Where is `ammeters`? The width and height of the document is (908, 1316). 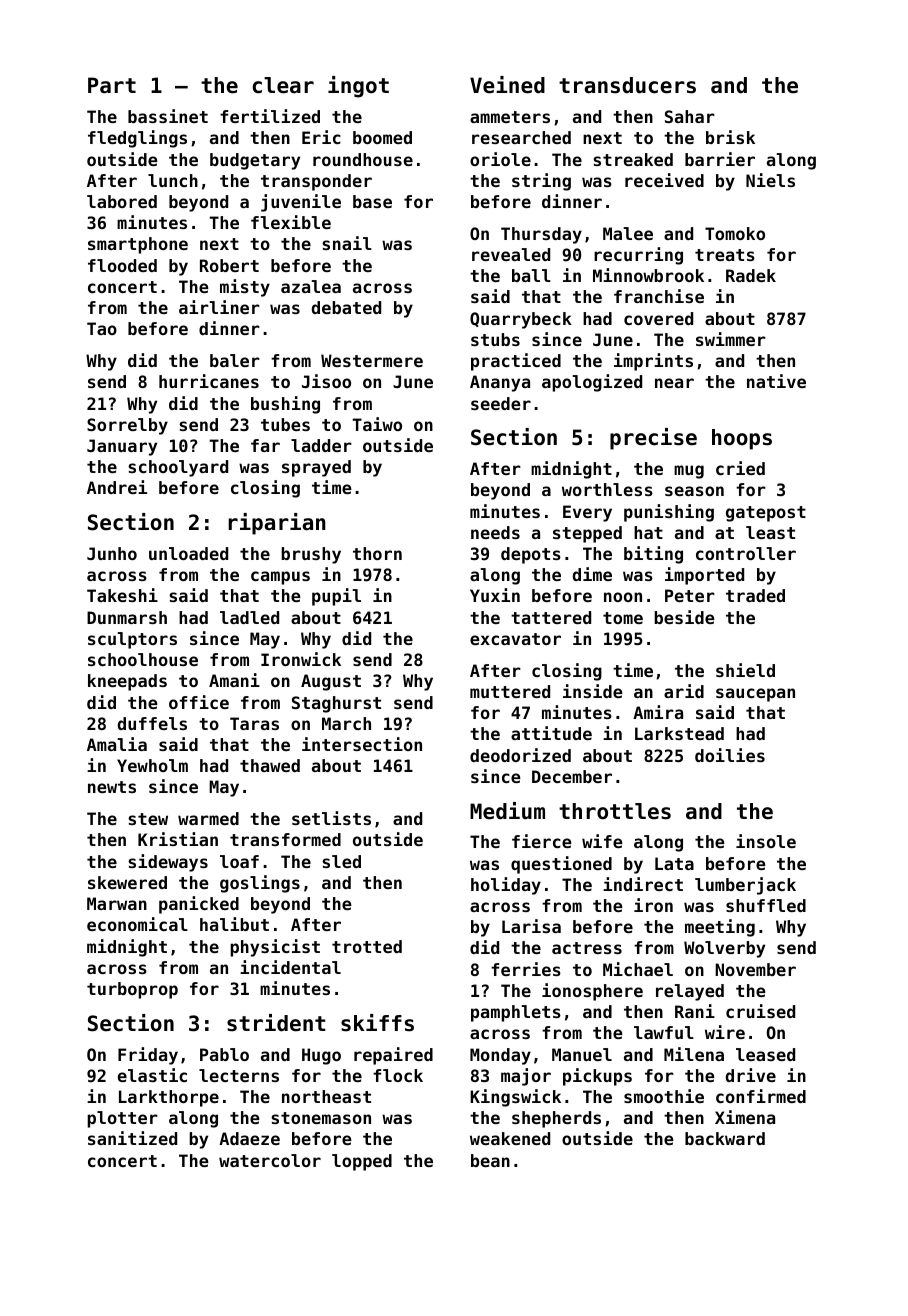
ammeters is located at coordinates (510, 117).
